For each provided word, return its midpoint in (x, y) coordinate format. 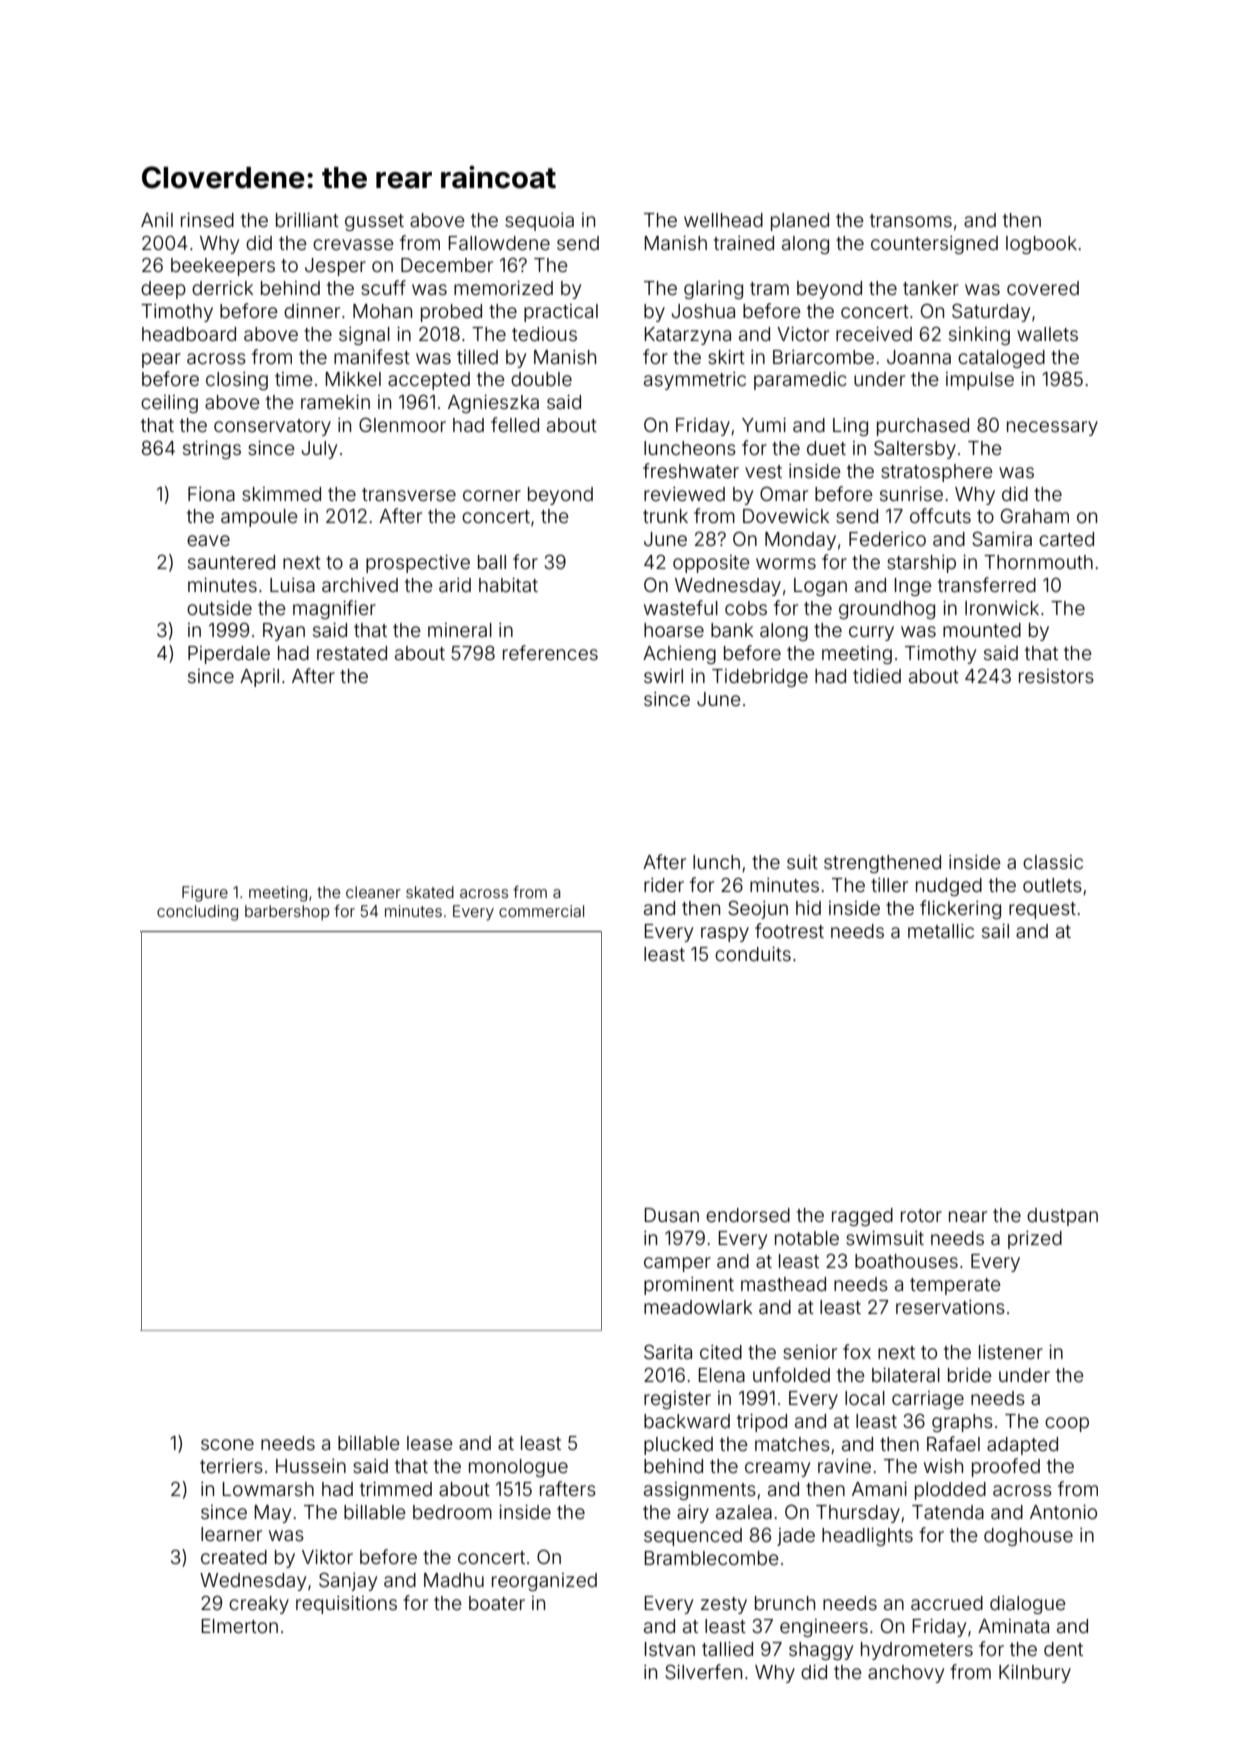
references (550, 652)
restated (352, 653)
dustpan (1062, 1217)
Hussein (311, 1466)
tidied (877, 676)
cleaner (373, 892)
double (541, 379)
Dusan (672, 1215)
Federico (887, 539)
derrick (222, 288)
